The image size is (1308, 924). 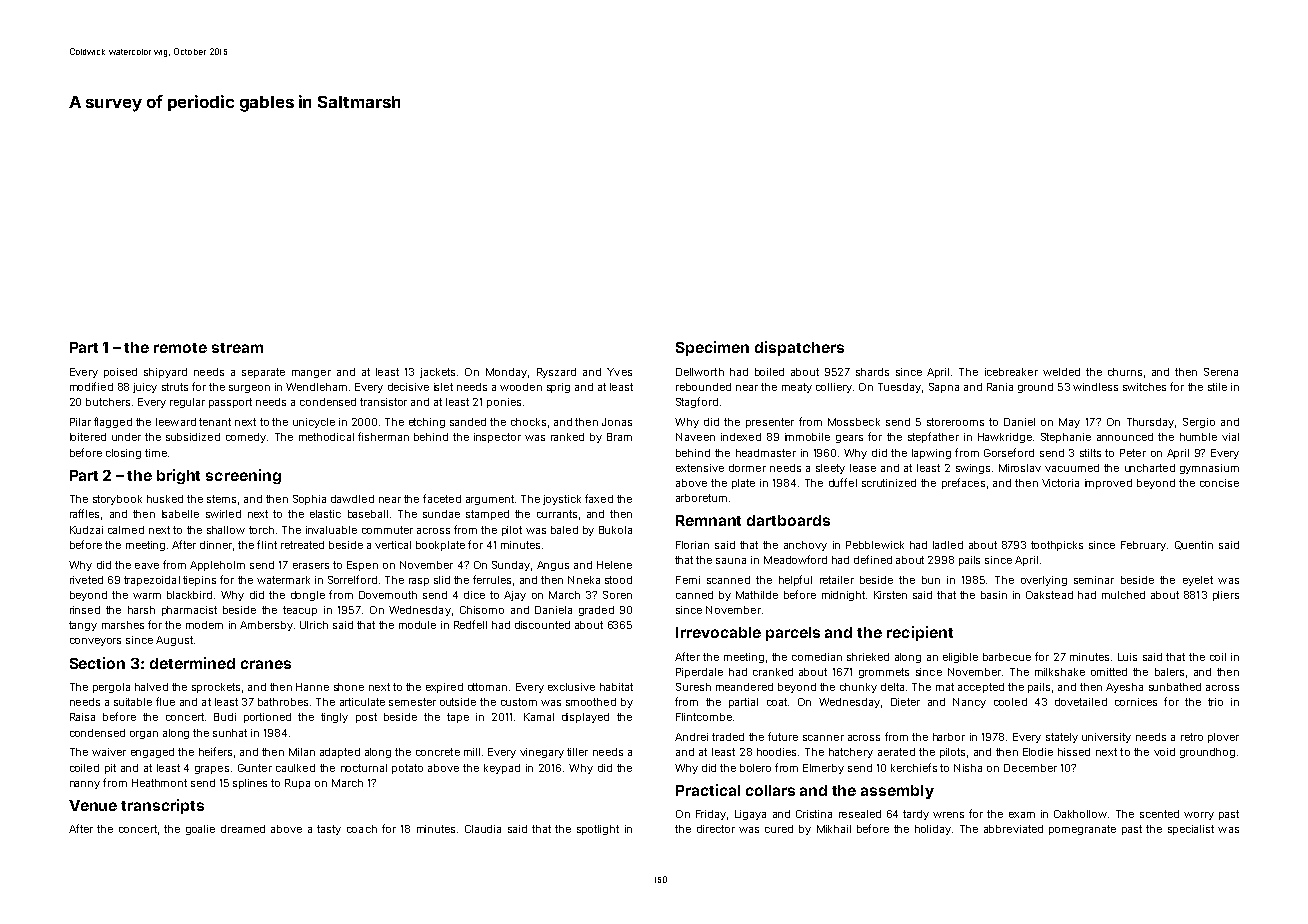 What do you see at coordinates (1005, 438) in the document?
I see `Hawkridge` at bounding box center [1005, 438].
